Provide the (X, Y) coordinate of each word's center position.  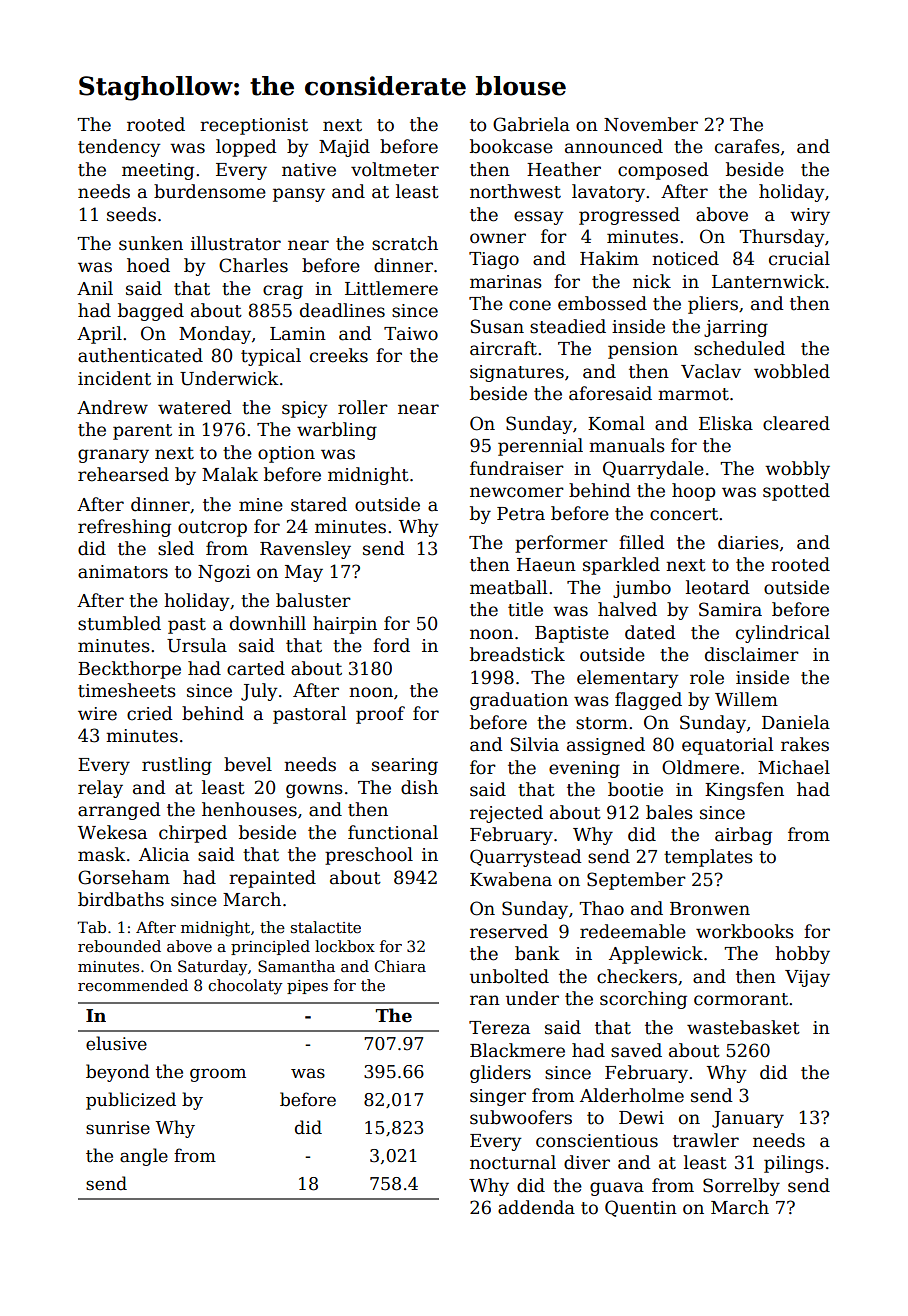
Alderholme (632, 1095)
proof (380, 715)
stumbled (119, 623)
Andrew (112, 407)
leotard (718, 587)
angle (144, 1157)
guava (617, 1189)
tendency (119, 148)
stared (319, 504)
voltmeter (395, 169)
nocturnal (513, 1162)
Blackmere (517, 1050)
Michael (794, 767)
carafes (747, 146)
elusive (116, 1043)
